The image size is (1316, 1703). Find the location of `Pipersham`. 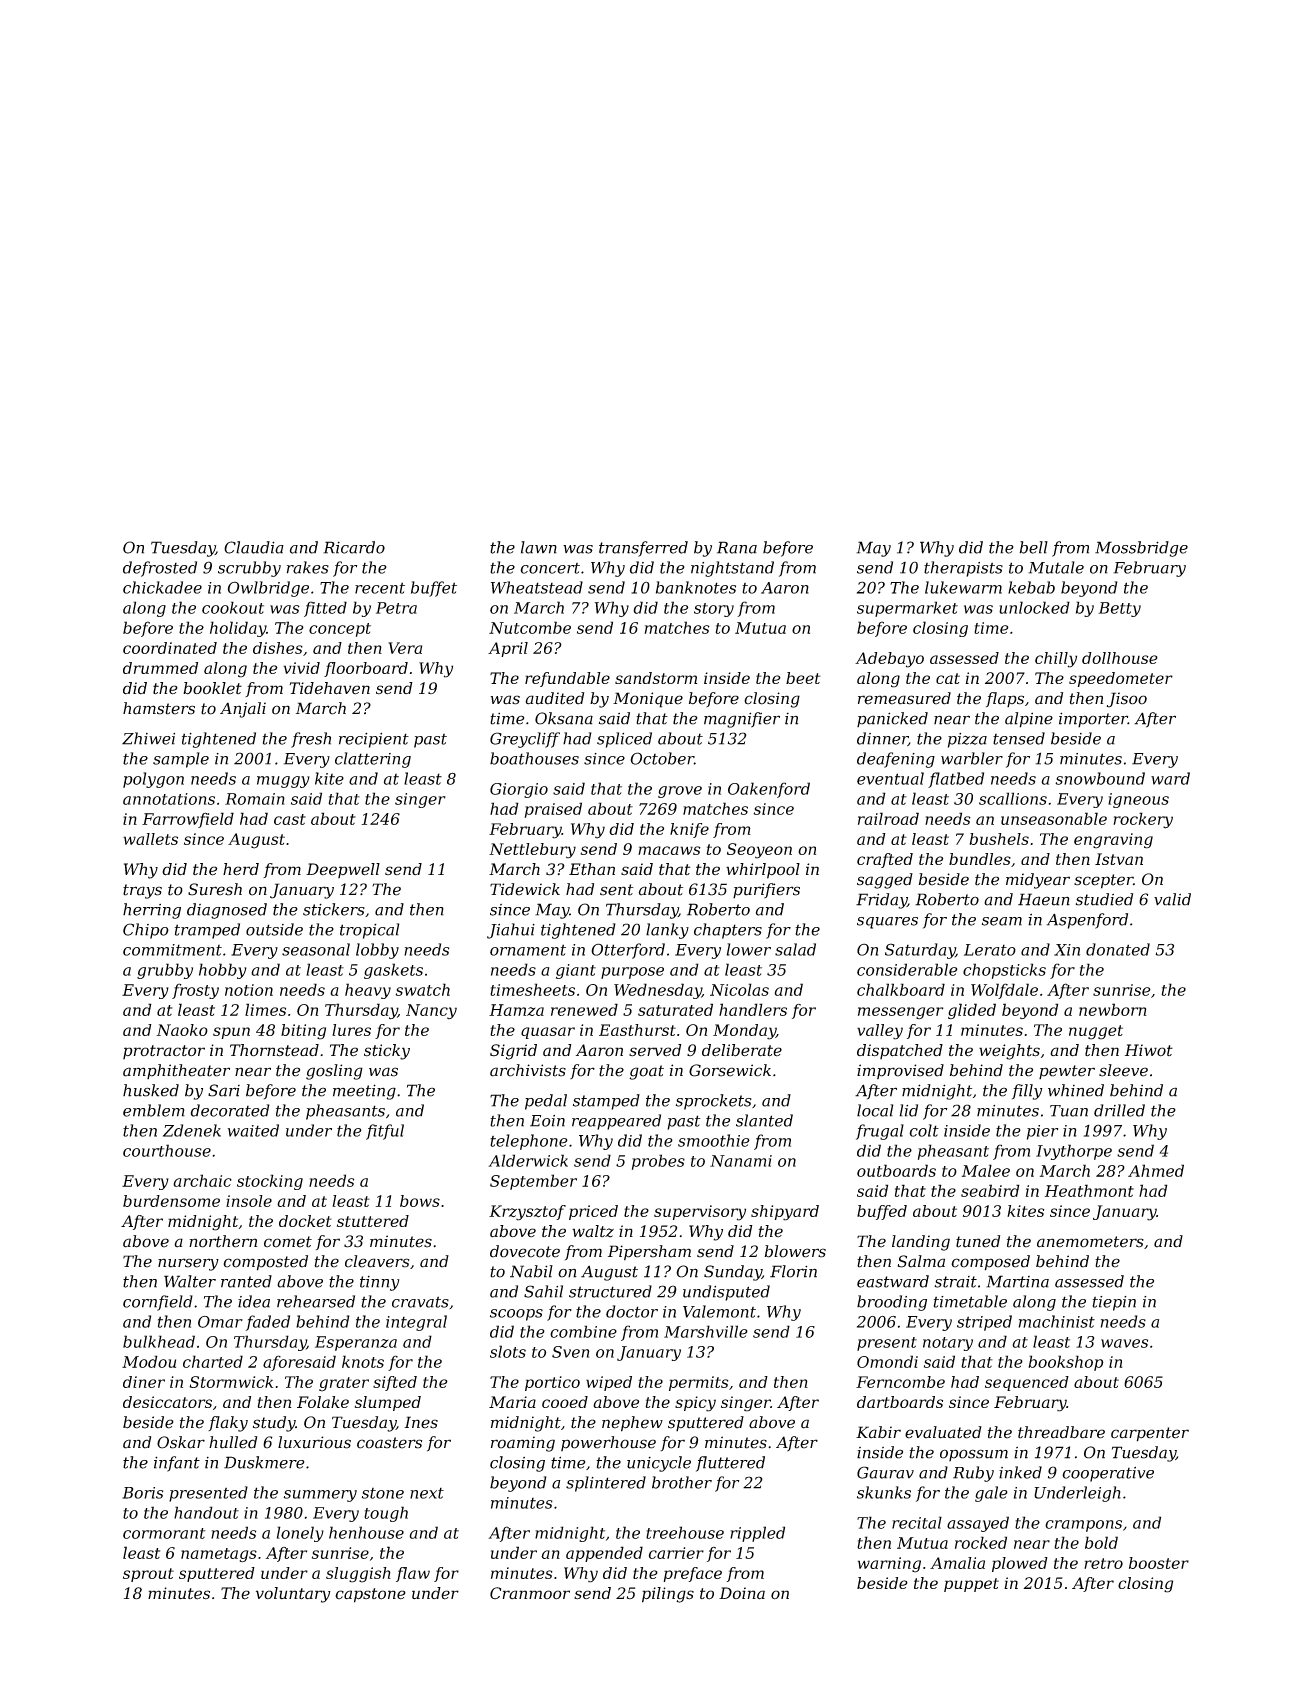

Pipersham is located at coordinates (649, 1253).
